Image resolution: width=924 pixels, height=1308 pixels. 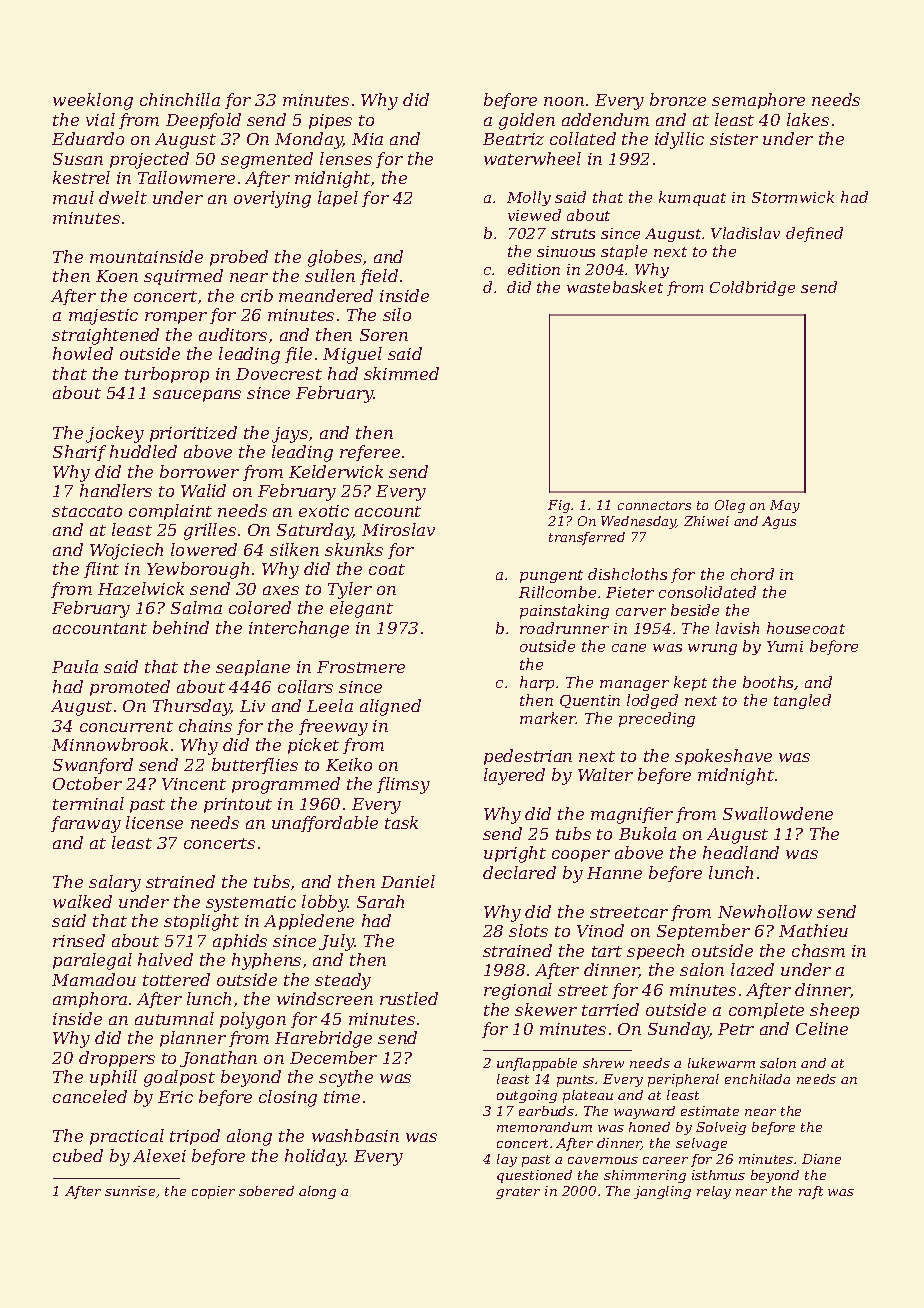 I want to click on lenses, so click(x=346, y=158).
